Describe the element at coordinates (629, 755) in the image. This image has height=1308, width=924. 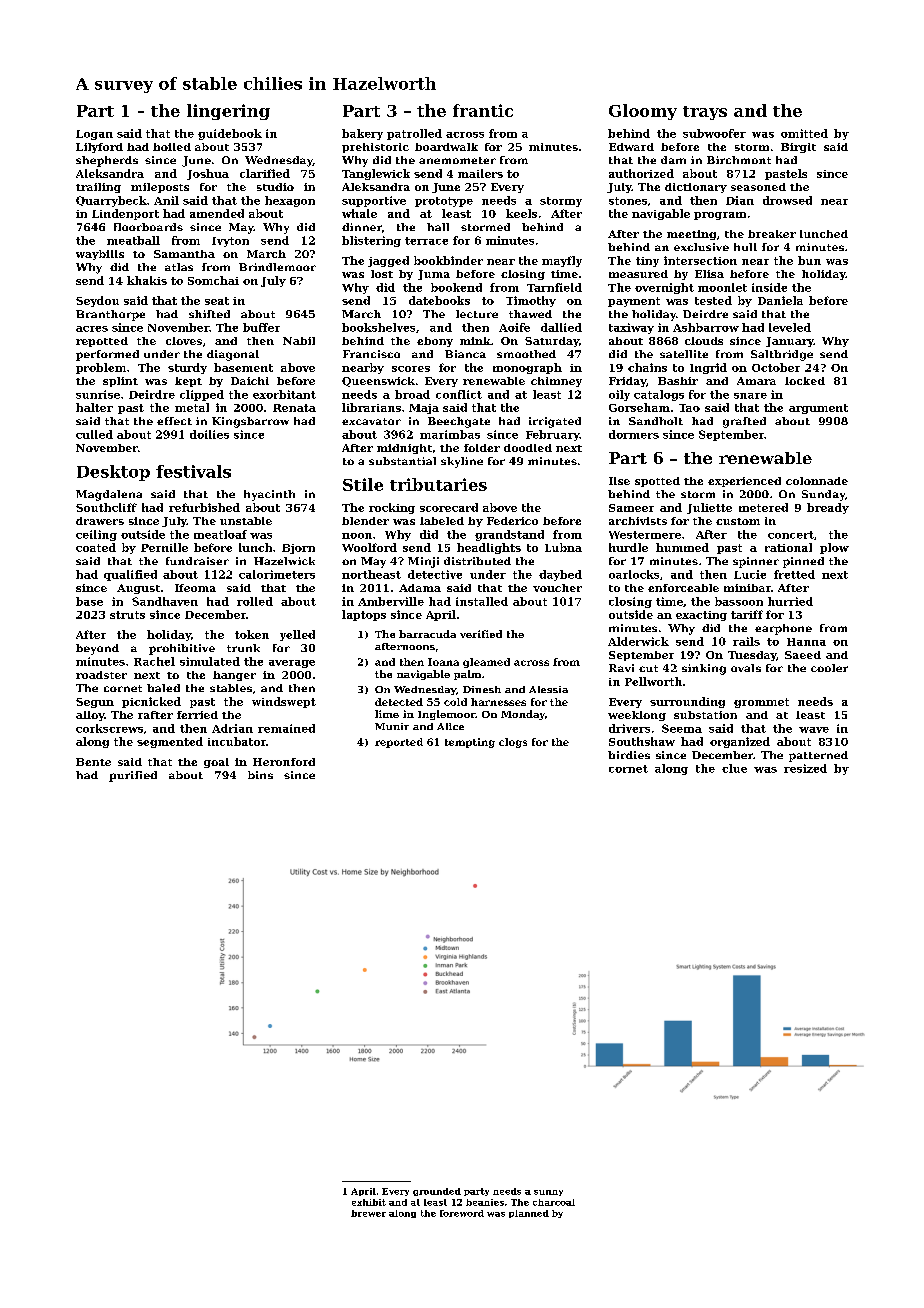
I see `birdies` at that location.
